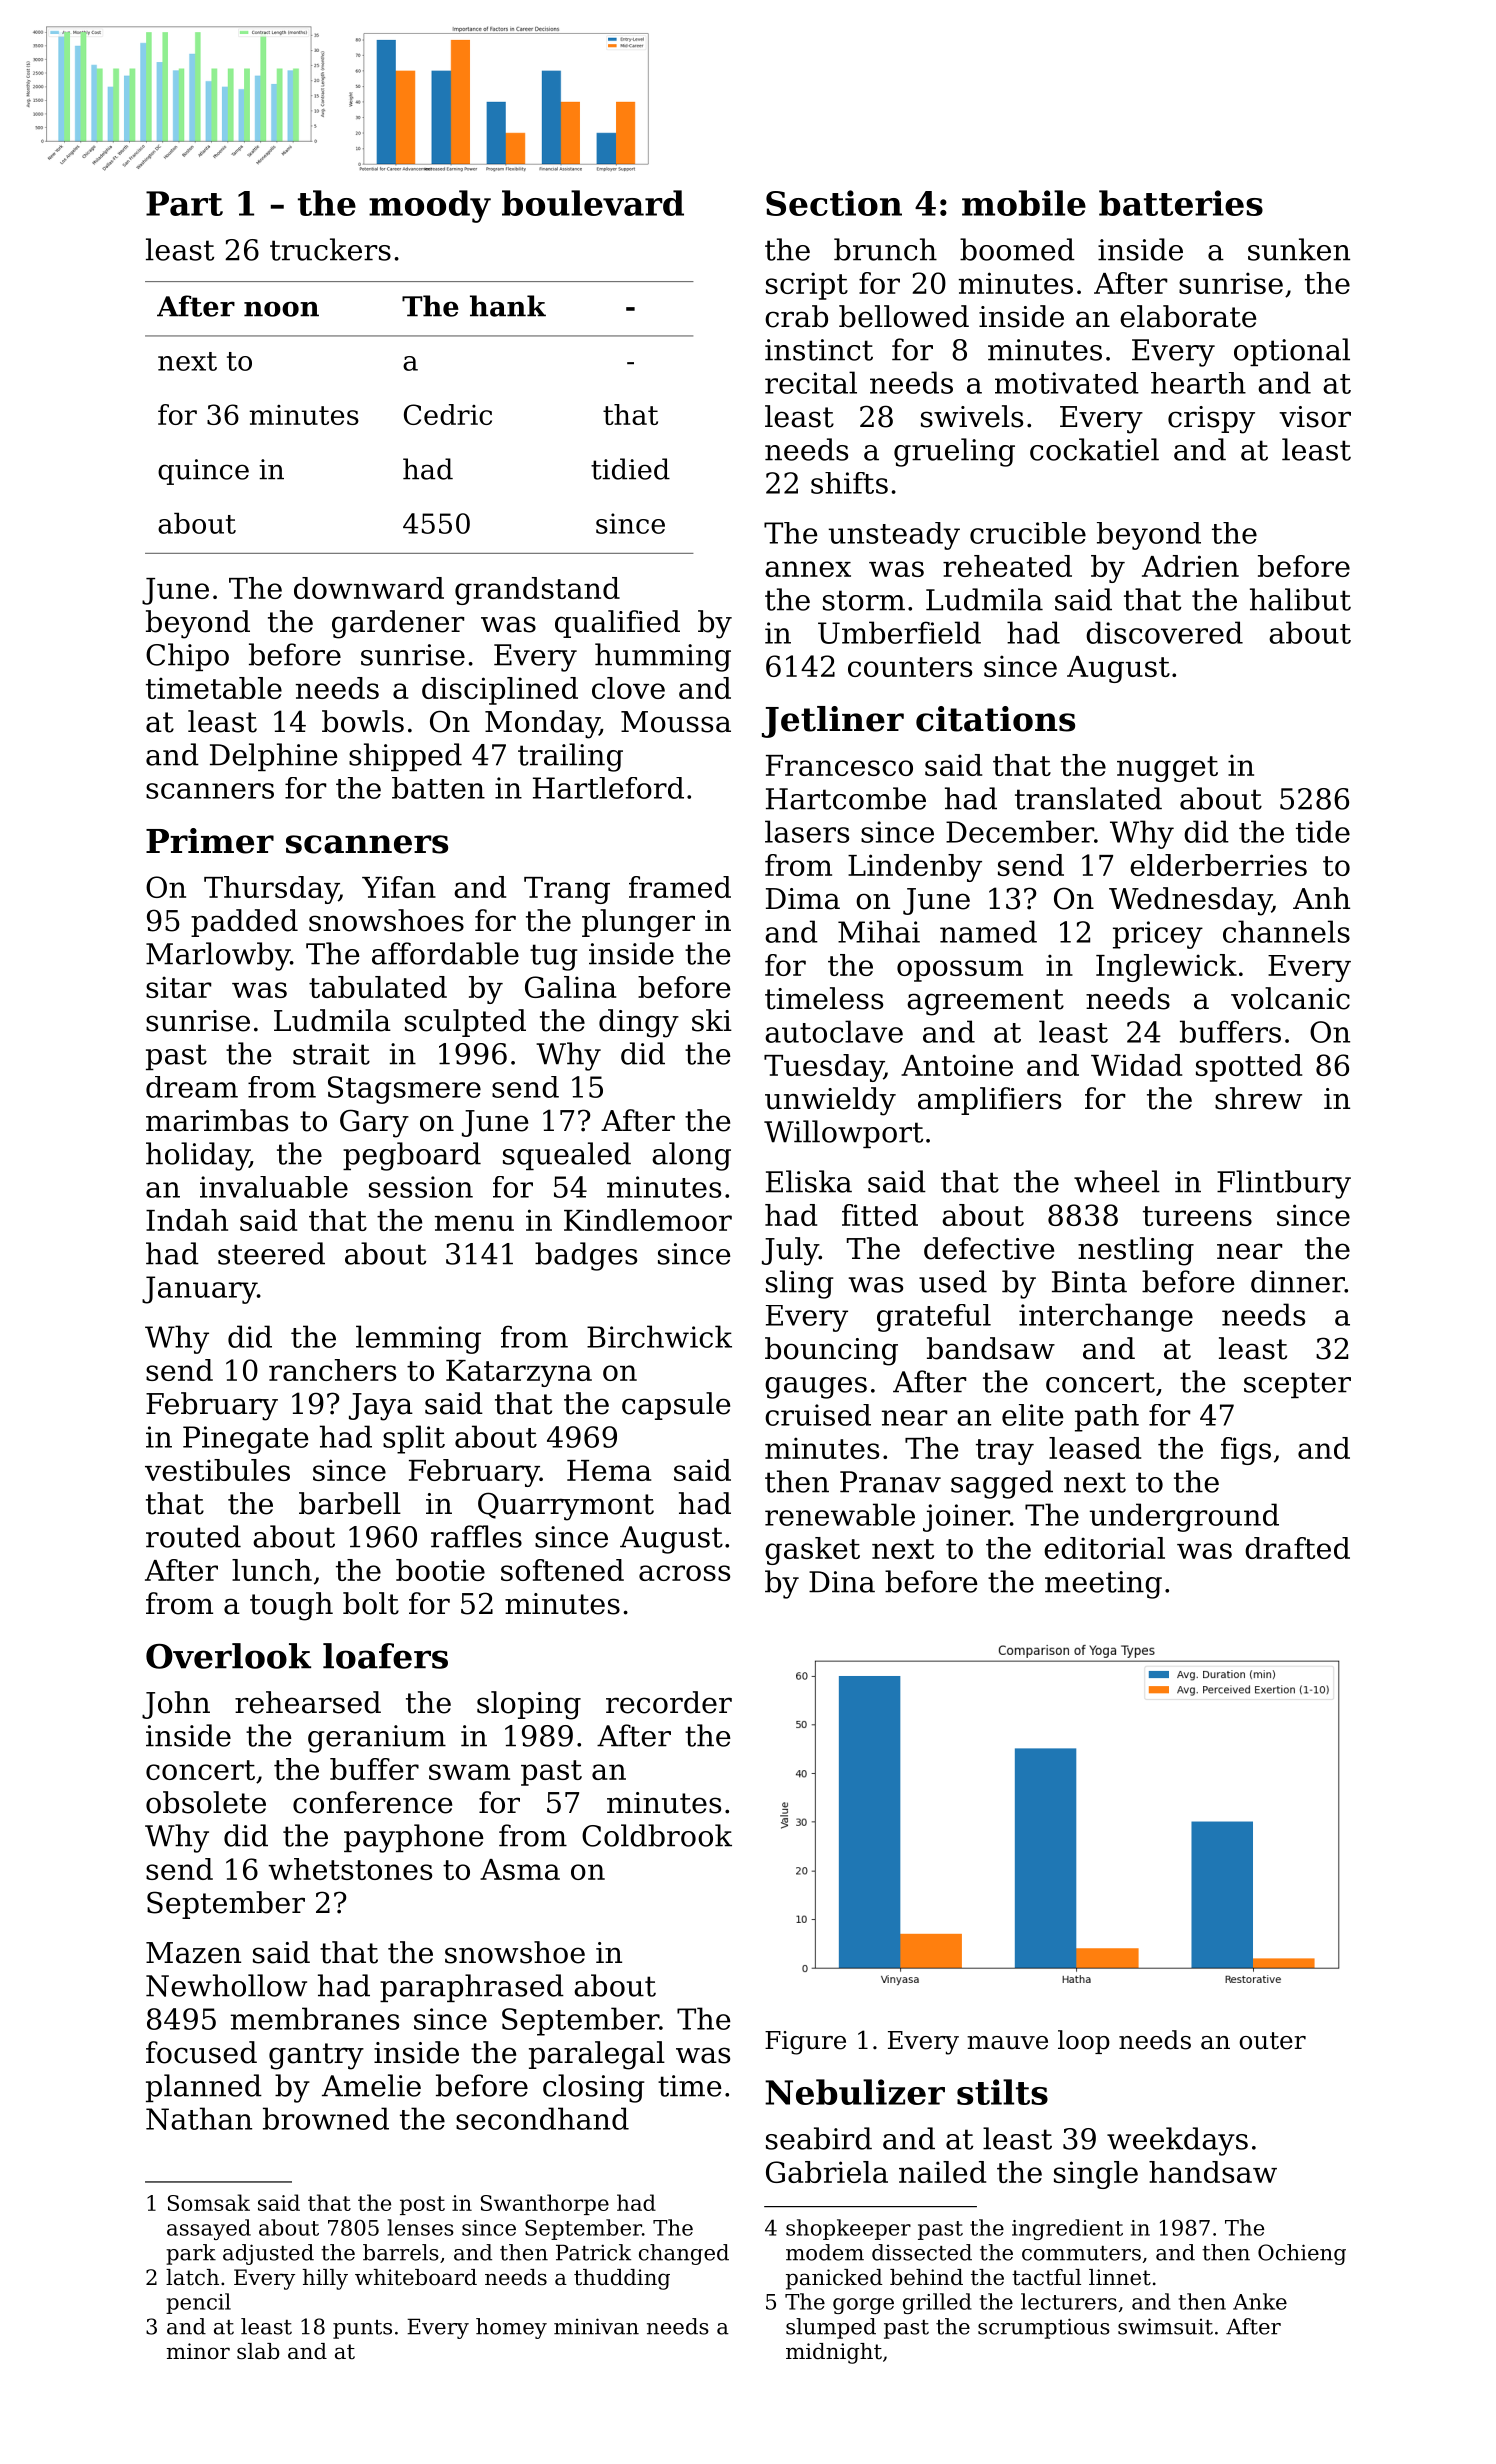  What do you see at coordinates (593, 203) in the image?
I see `boulevard` at bounding box center [593, 203].
